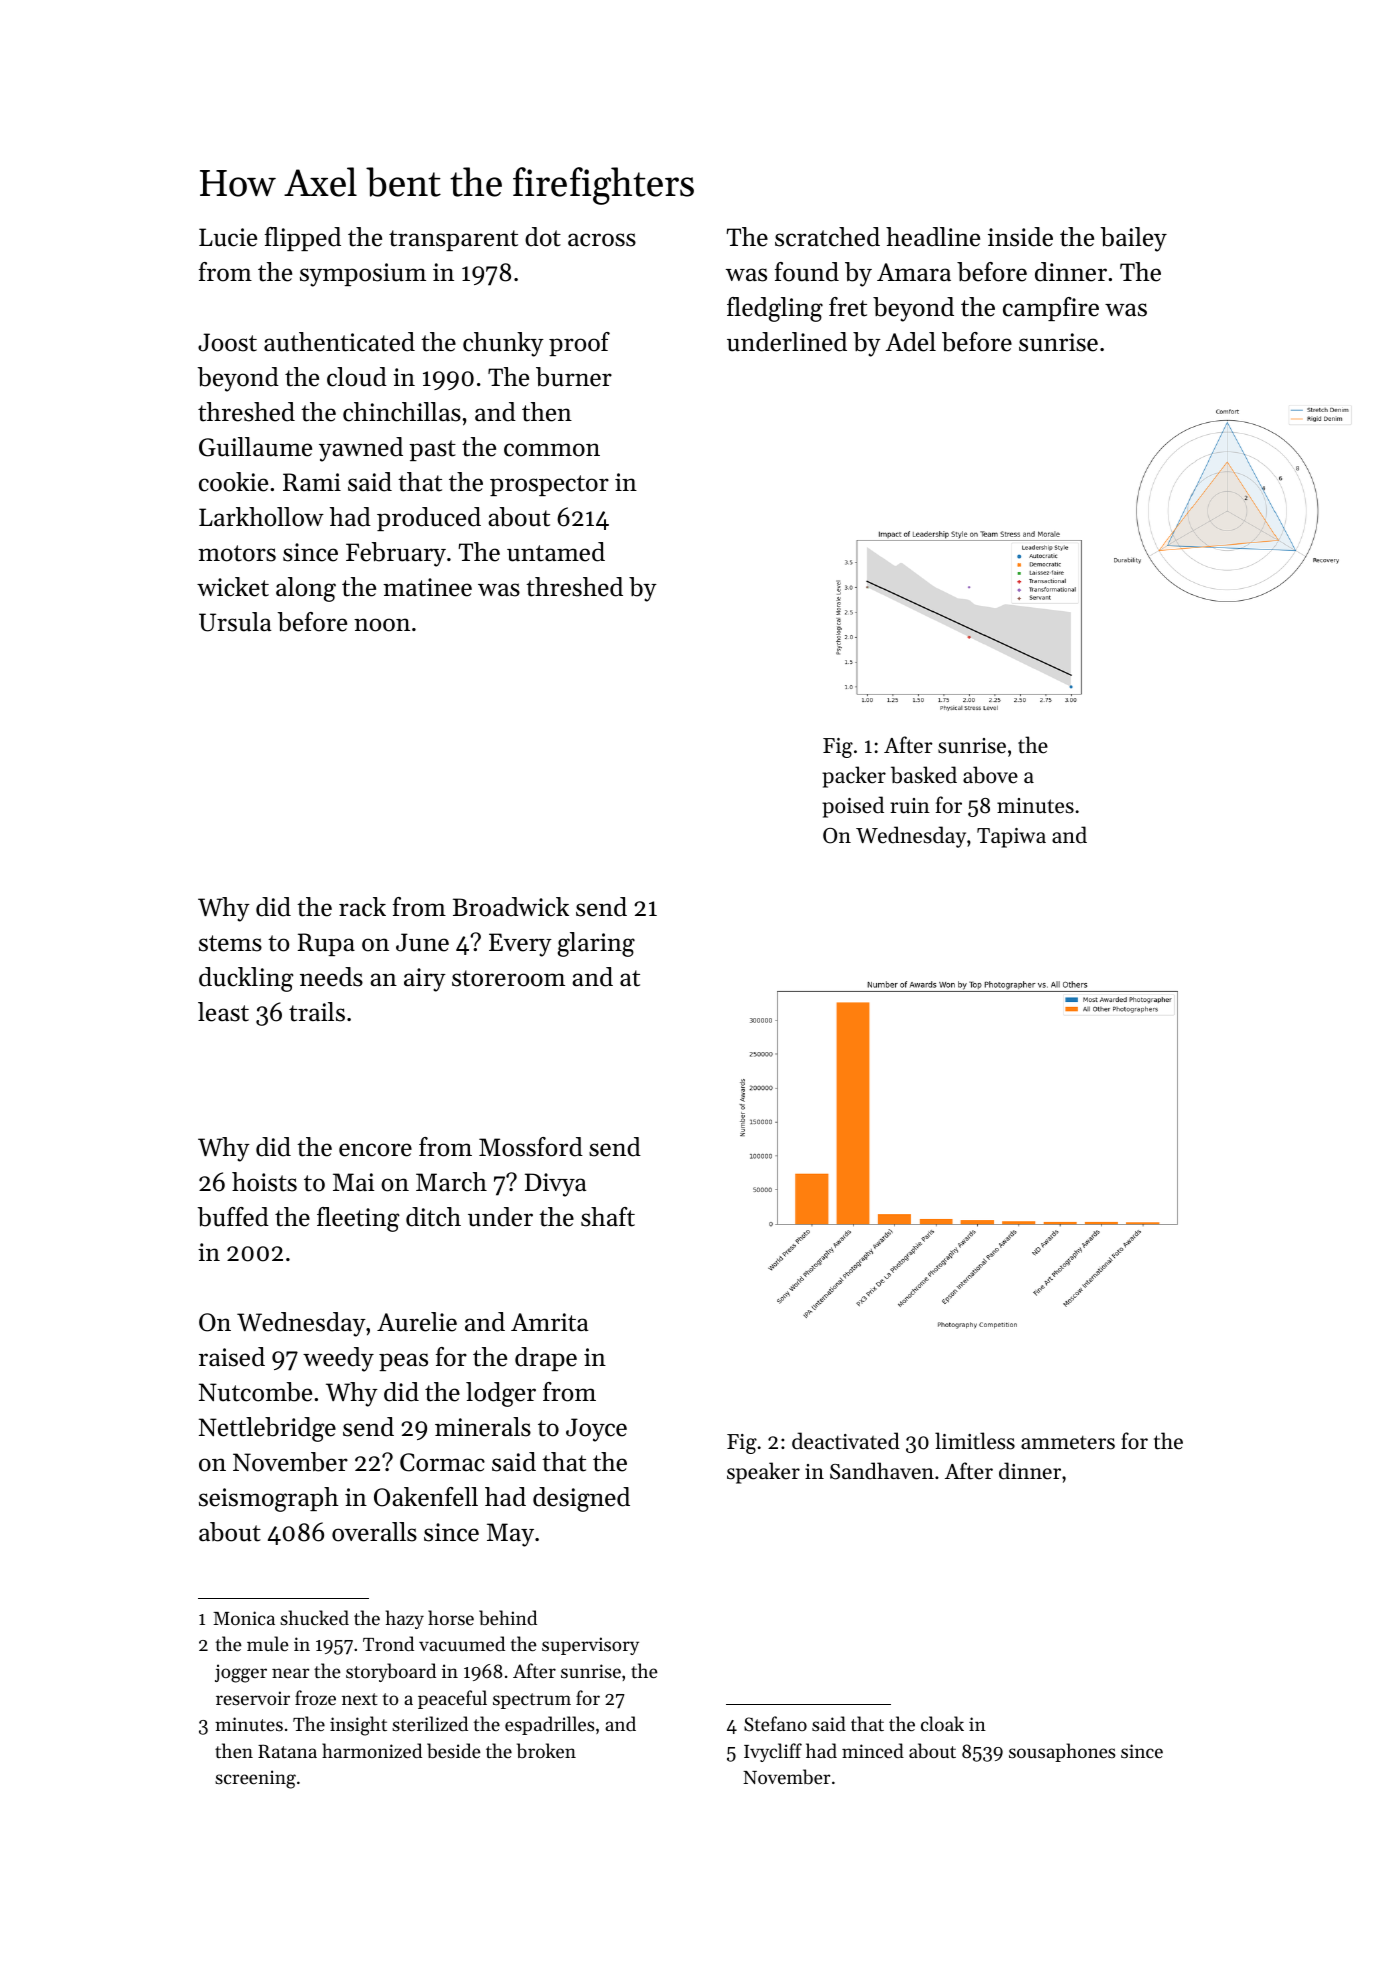 The image size is (1386, 1969). What do you see at coordinates (357, 377) in the screenshot?
I see `cloud` at bounding box center [357, 377].
